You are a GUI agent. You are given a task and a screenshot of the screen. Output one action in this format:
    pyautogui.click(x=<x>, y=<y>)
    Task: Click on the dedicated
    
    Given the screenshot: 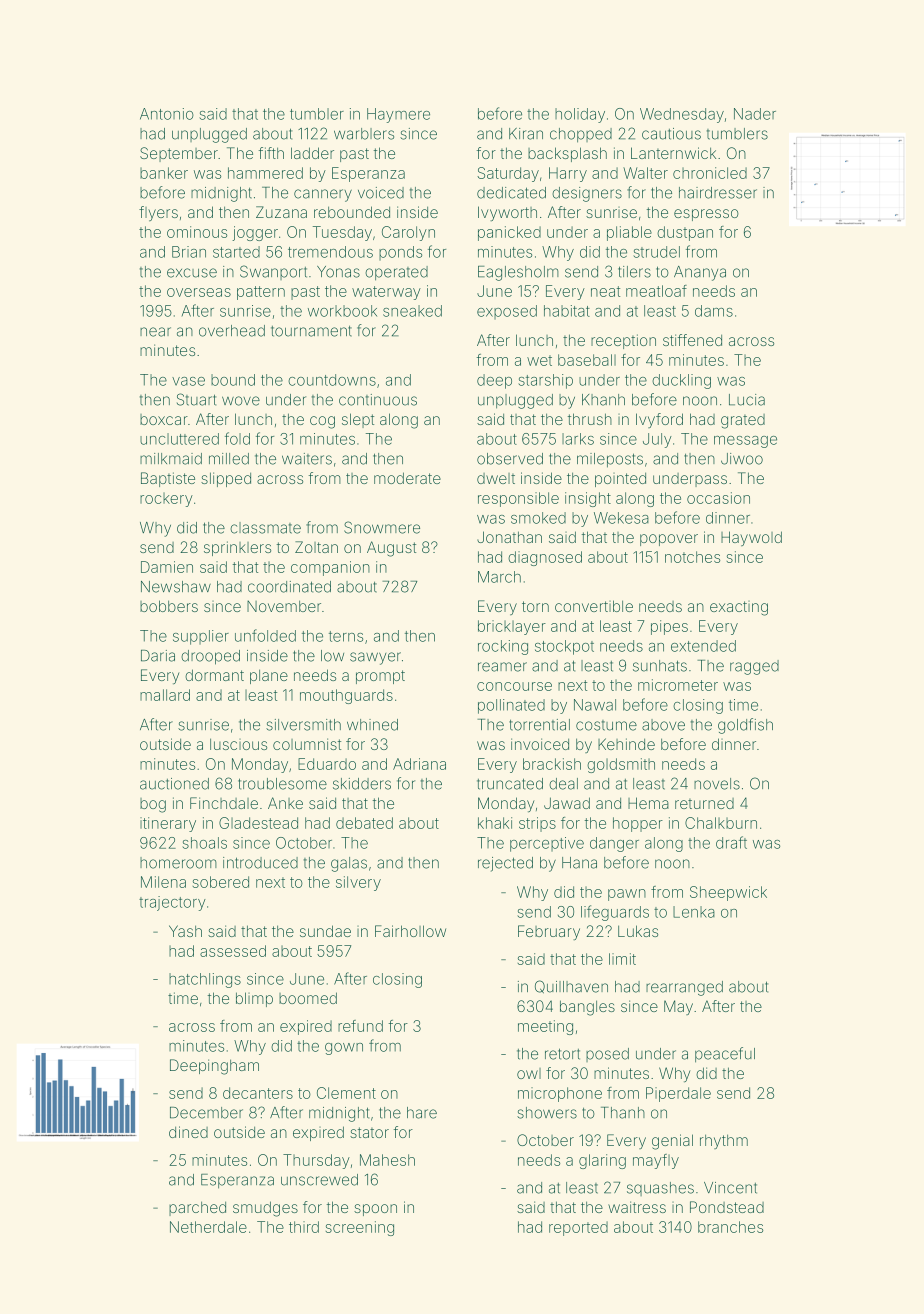 What is the action you would take?
    pyautogui.click(x=511, y=193)
